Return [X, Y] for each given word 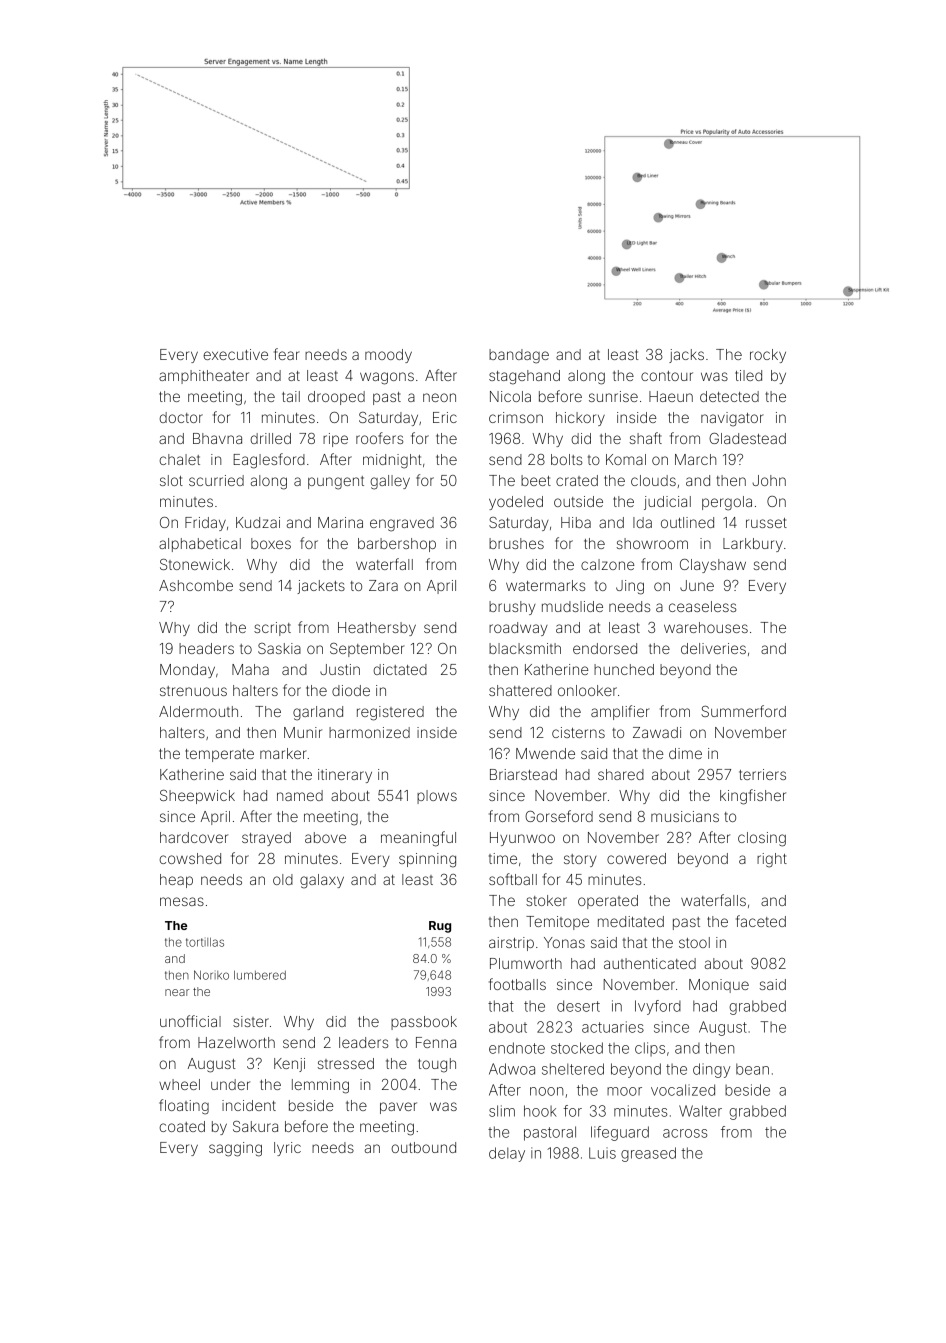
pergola [727, 503]
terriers [762, 774]
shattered [520, 690]
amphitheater [204, 377]
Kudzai [258, 522]
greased [648, 1154]
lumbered [260, 975]
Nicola [510, 396]
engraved [402, 524]
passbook [424, 1023]
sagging [235, 1149]
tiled [748, 375]
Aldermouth [198, 711]
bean [752, 1069]
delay [507, 1154]
